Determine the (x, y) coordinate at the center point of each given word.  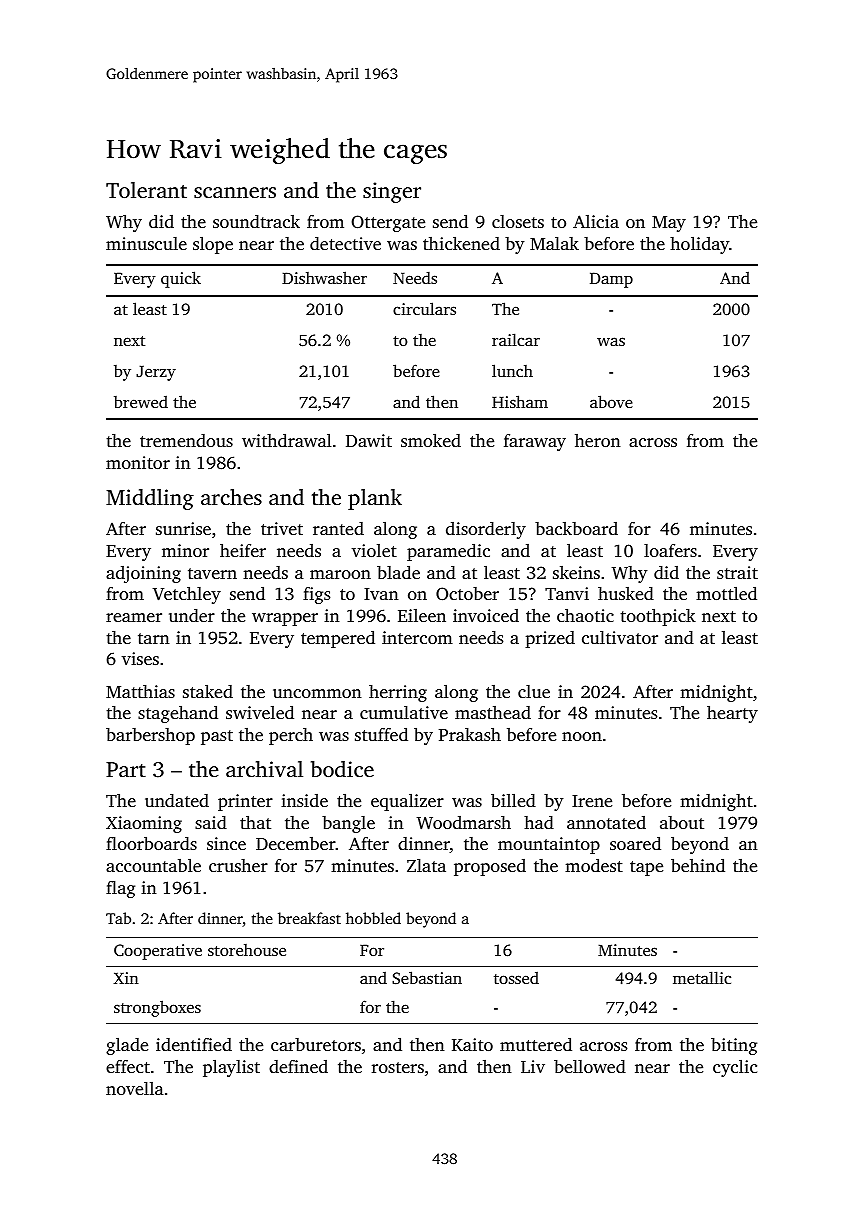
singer (392, 192)
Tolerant (146, 190)
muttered (536, 1044)
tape (646, 868)
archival (264, 769)
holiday (699, 245)
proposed (490, 867)
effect (128, 1066)
